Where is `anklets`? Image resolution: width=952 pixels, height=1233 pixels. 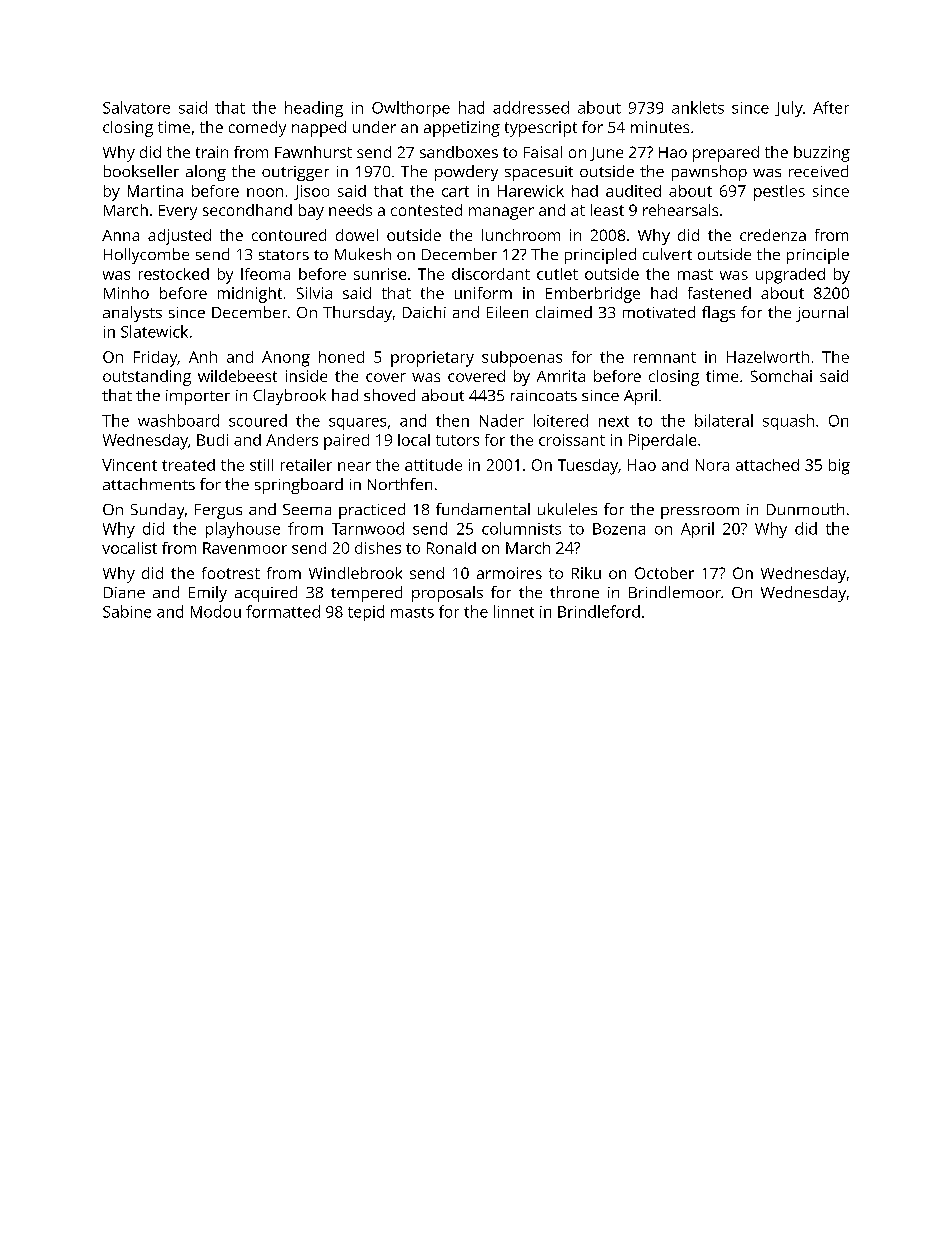
anklets is located at coordinates (698, 107).
